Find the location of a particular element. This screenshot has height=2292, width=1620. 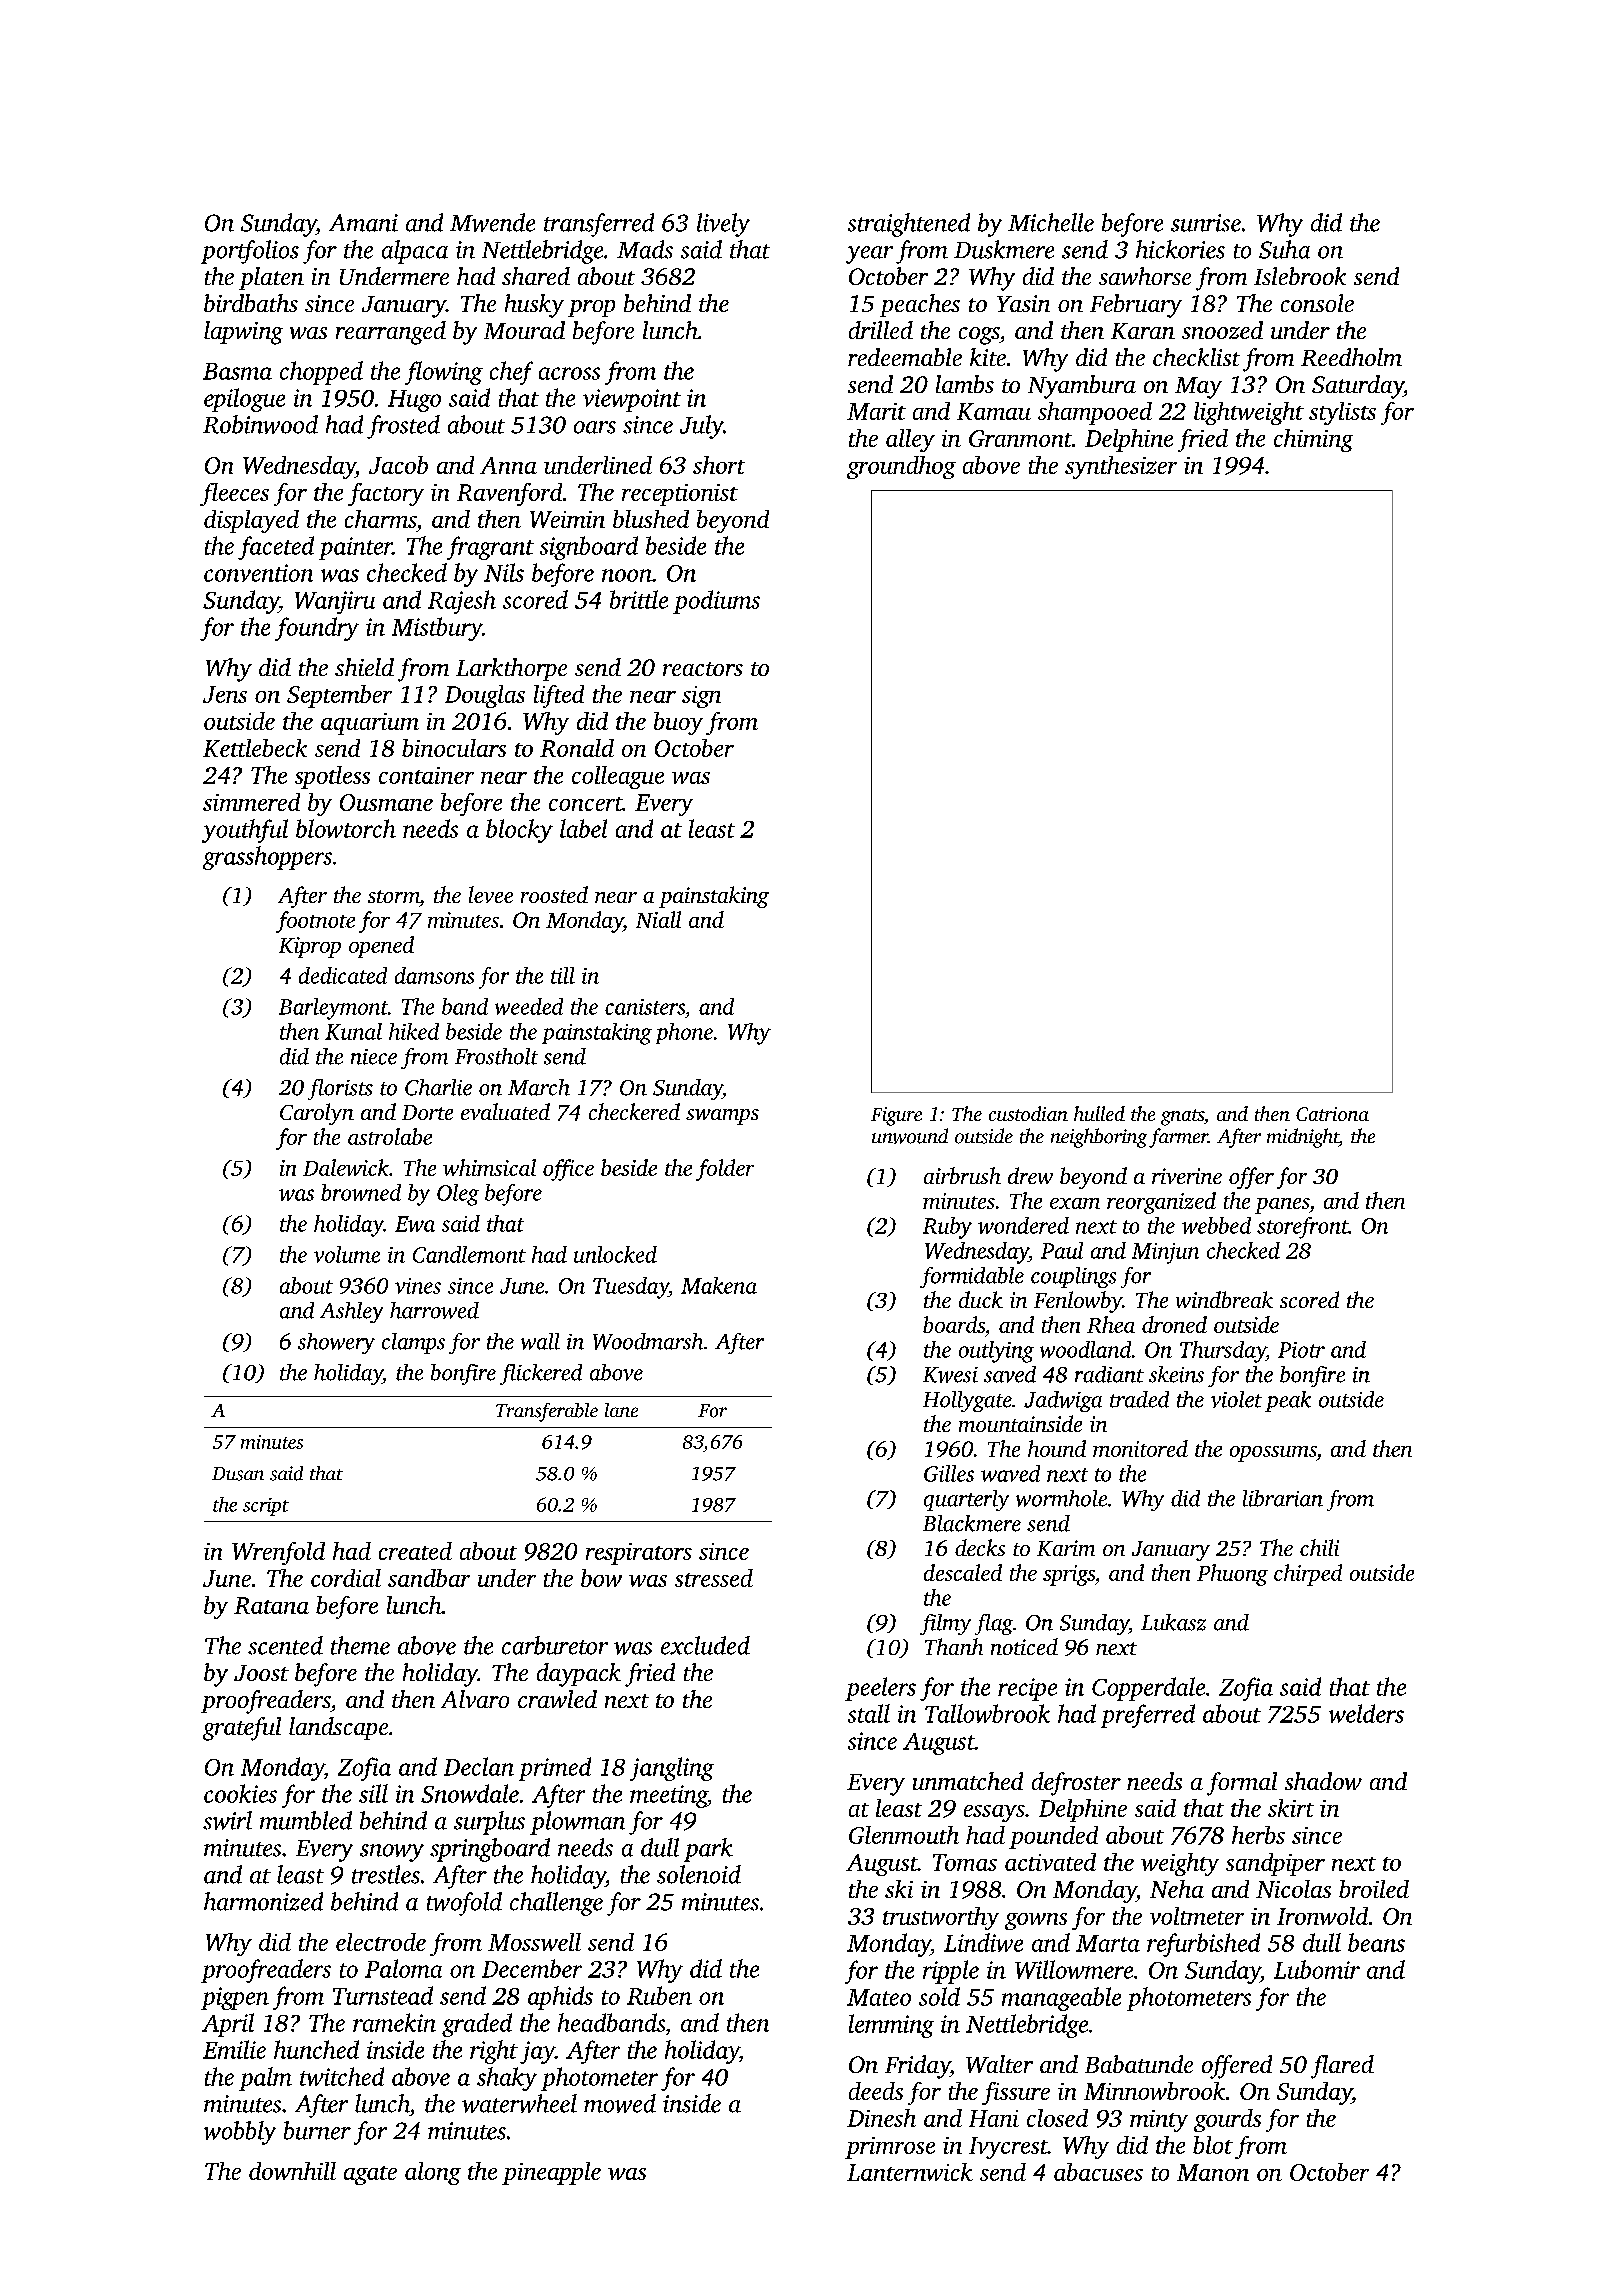

downhill is located at coordinates (292, 2171).
